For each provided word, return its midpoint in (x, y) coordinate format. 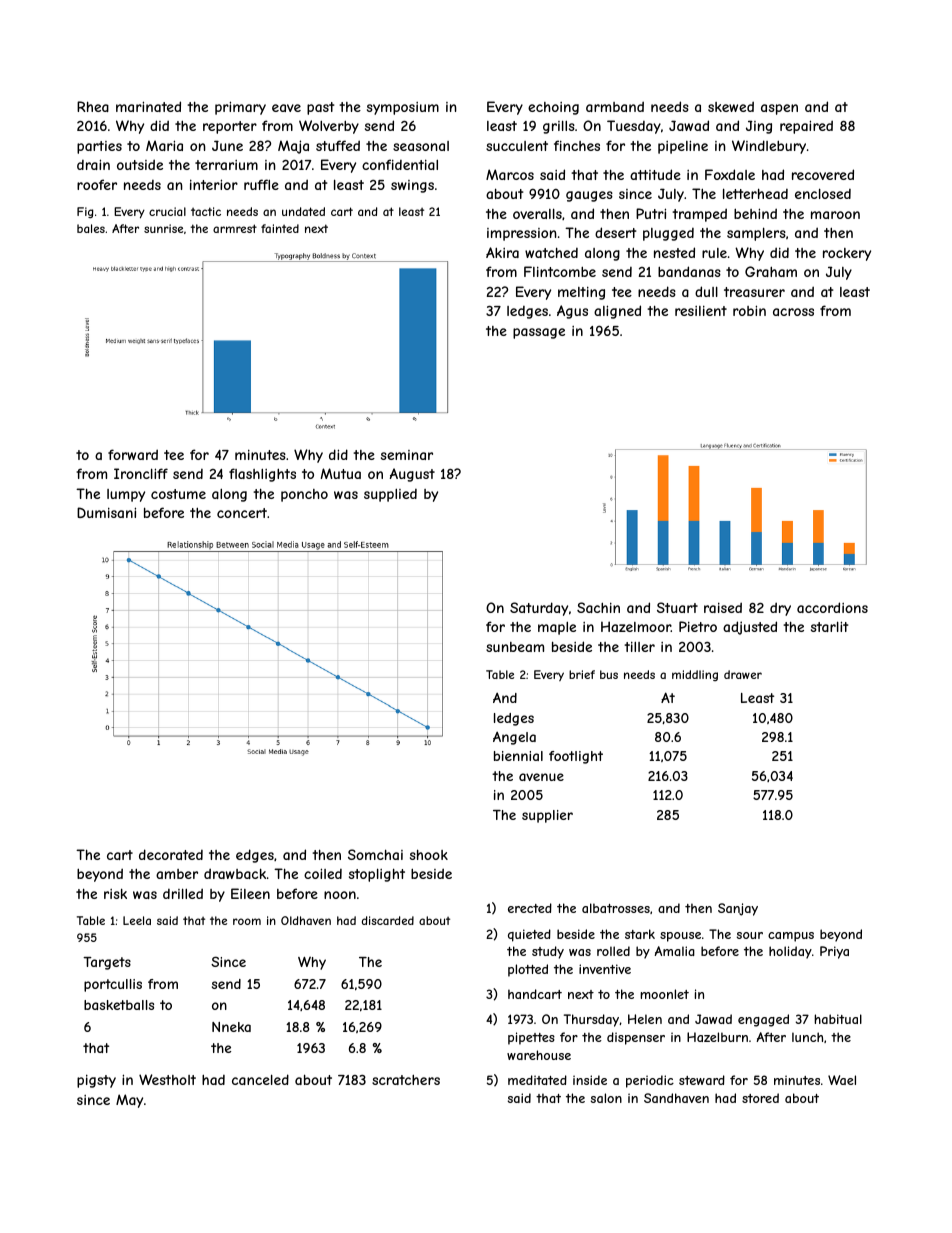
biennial (518, 756)
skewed (731, 106)
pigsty (96, 1081)
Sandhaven (676, 1098)
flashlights (262, 475)
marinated (148, 106)
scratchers (406, 1080)
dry (780, 609)
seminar (407, 455)
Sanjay (738, 909)
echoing (553, 108)
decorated (171, 854)
